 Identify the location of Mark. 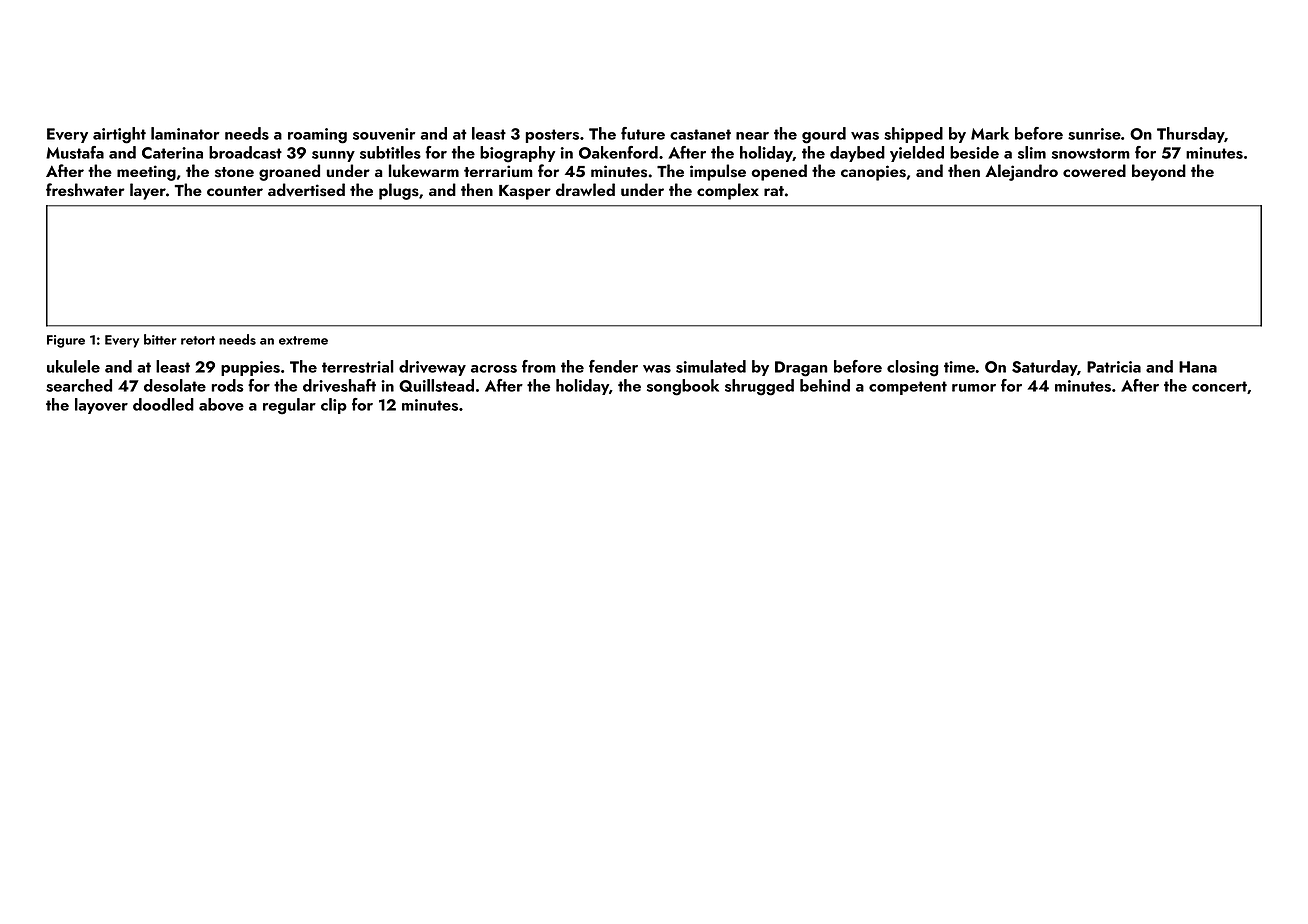
(990, 133).
